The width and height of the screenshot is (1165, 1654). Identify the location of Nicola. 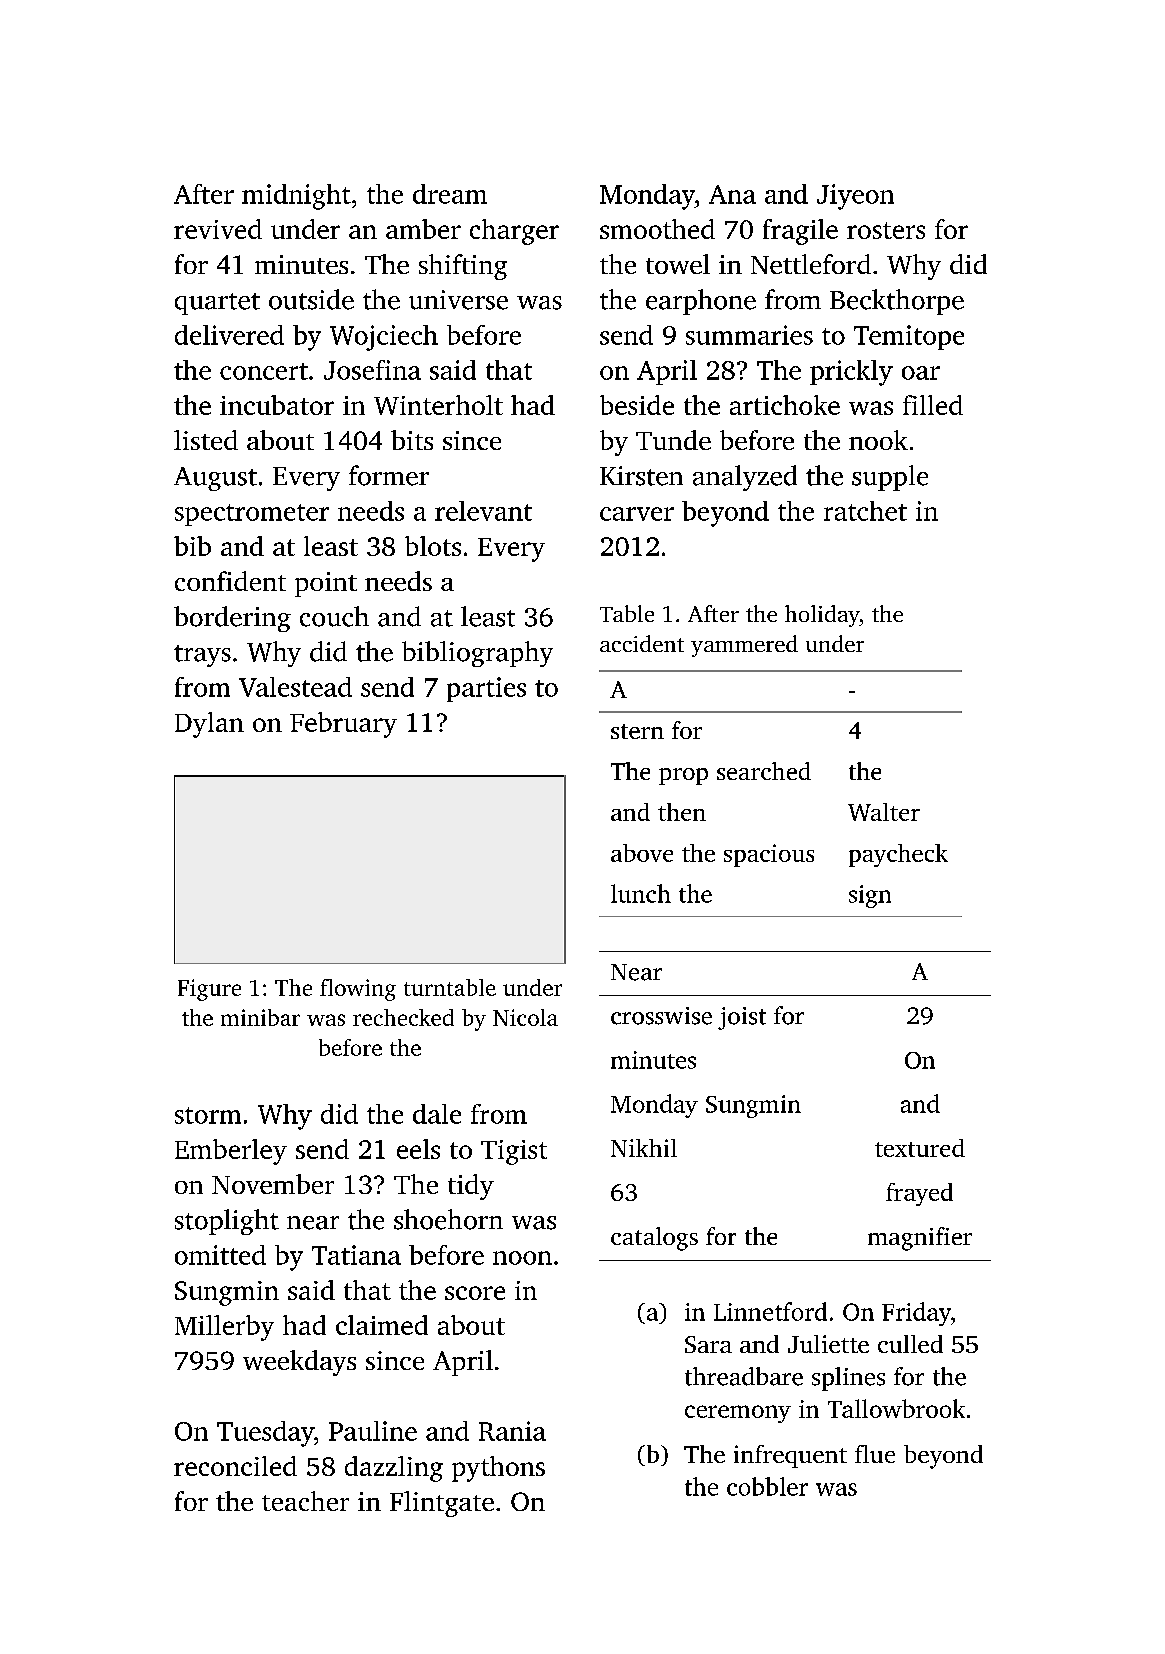
(525, 1017).
